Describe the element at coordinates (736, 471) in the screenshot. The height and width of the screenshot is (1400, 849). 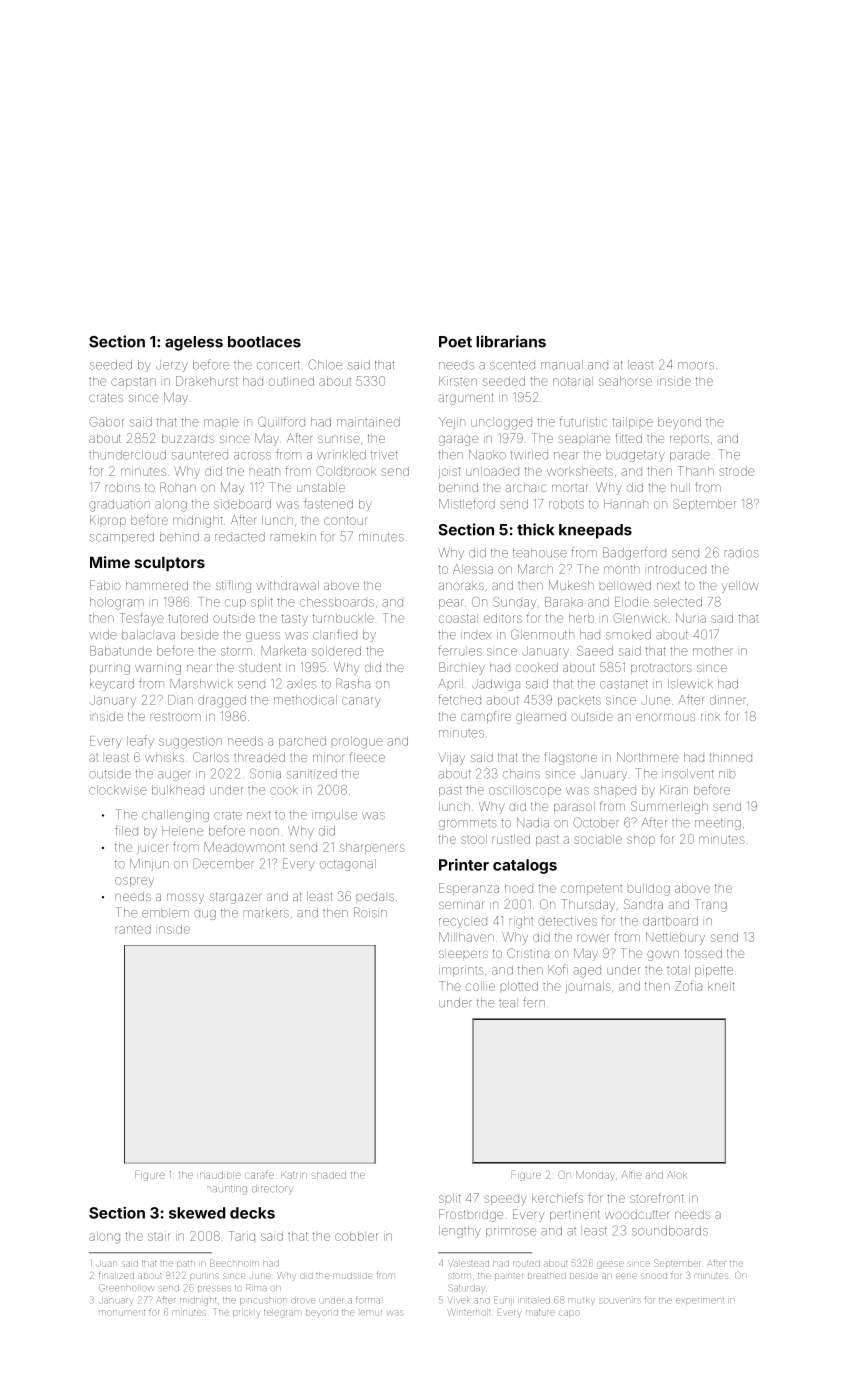
I see `strode` at that location.
